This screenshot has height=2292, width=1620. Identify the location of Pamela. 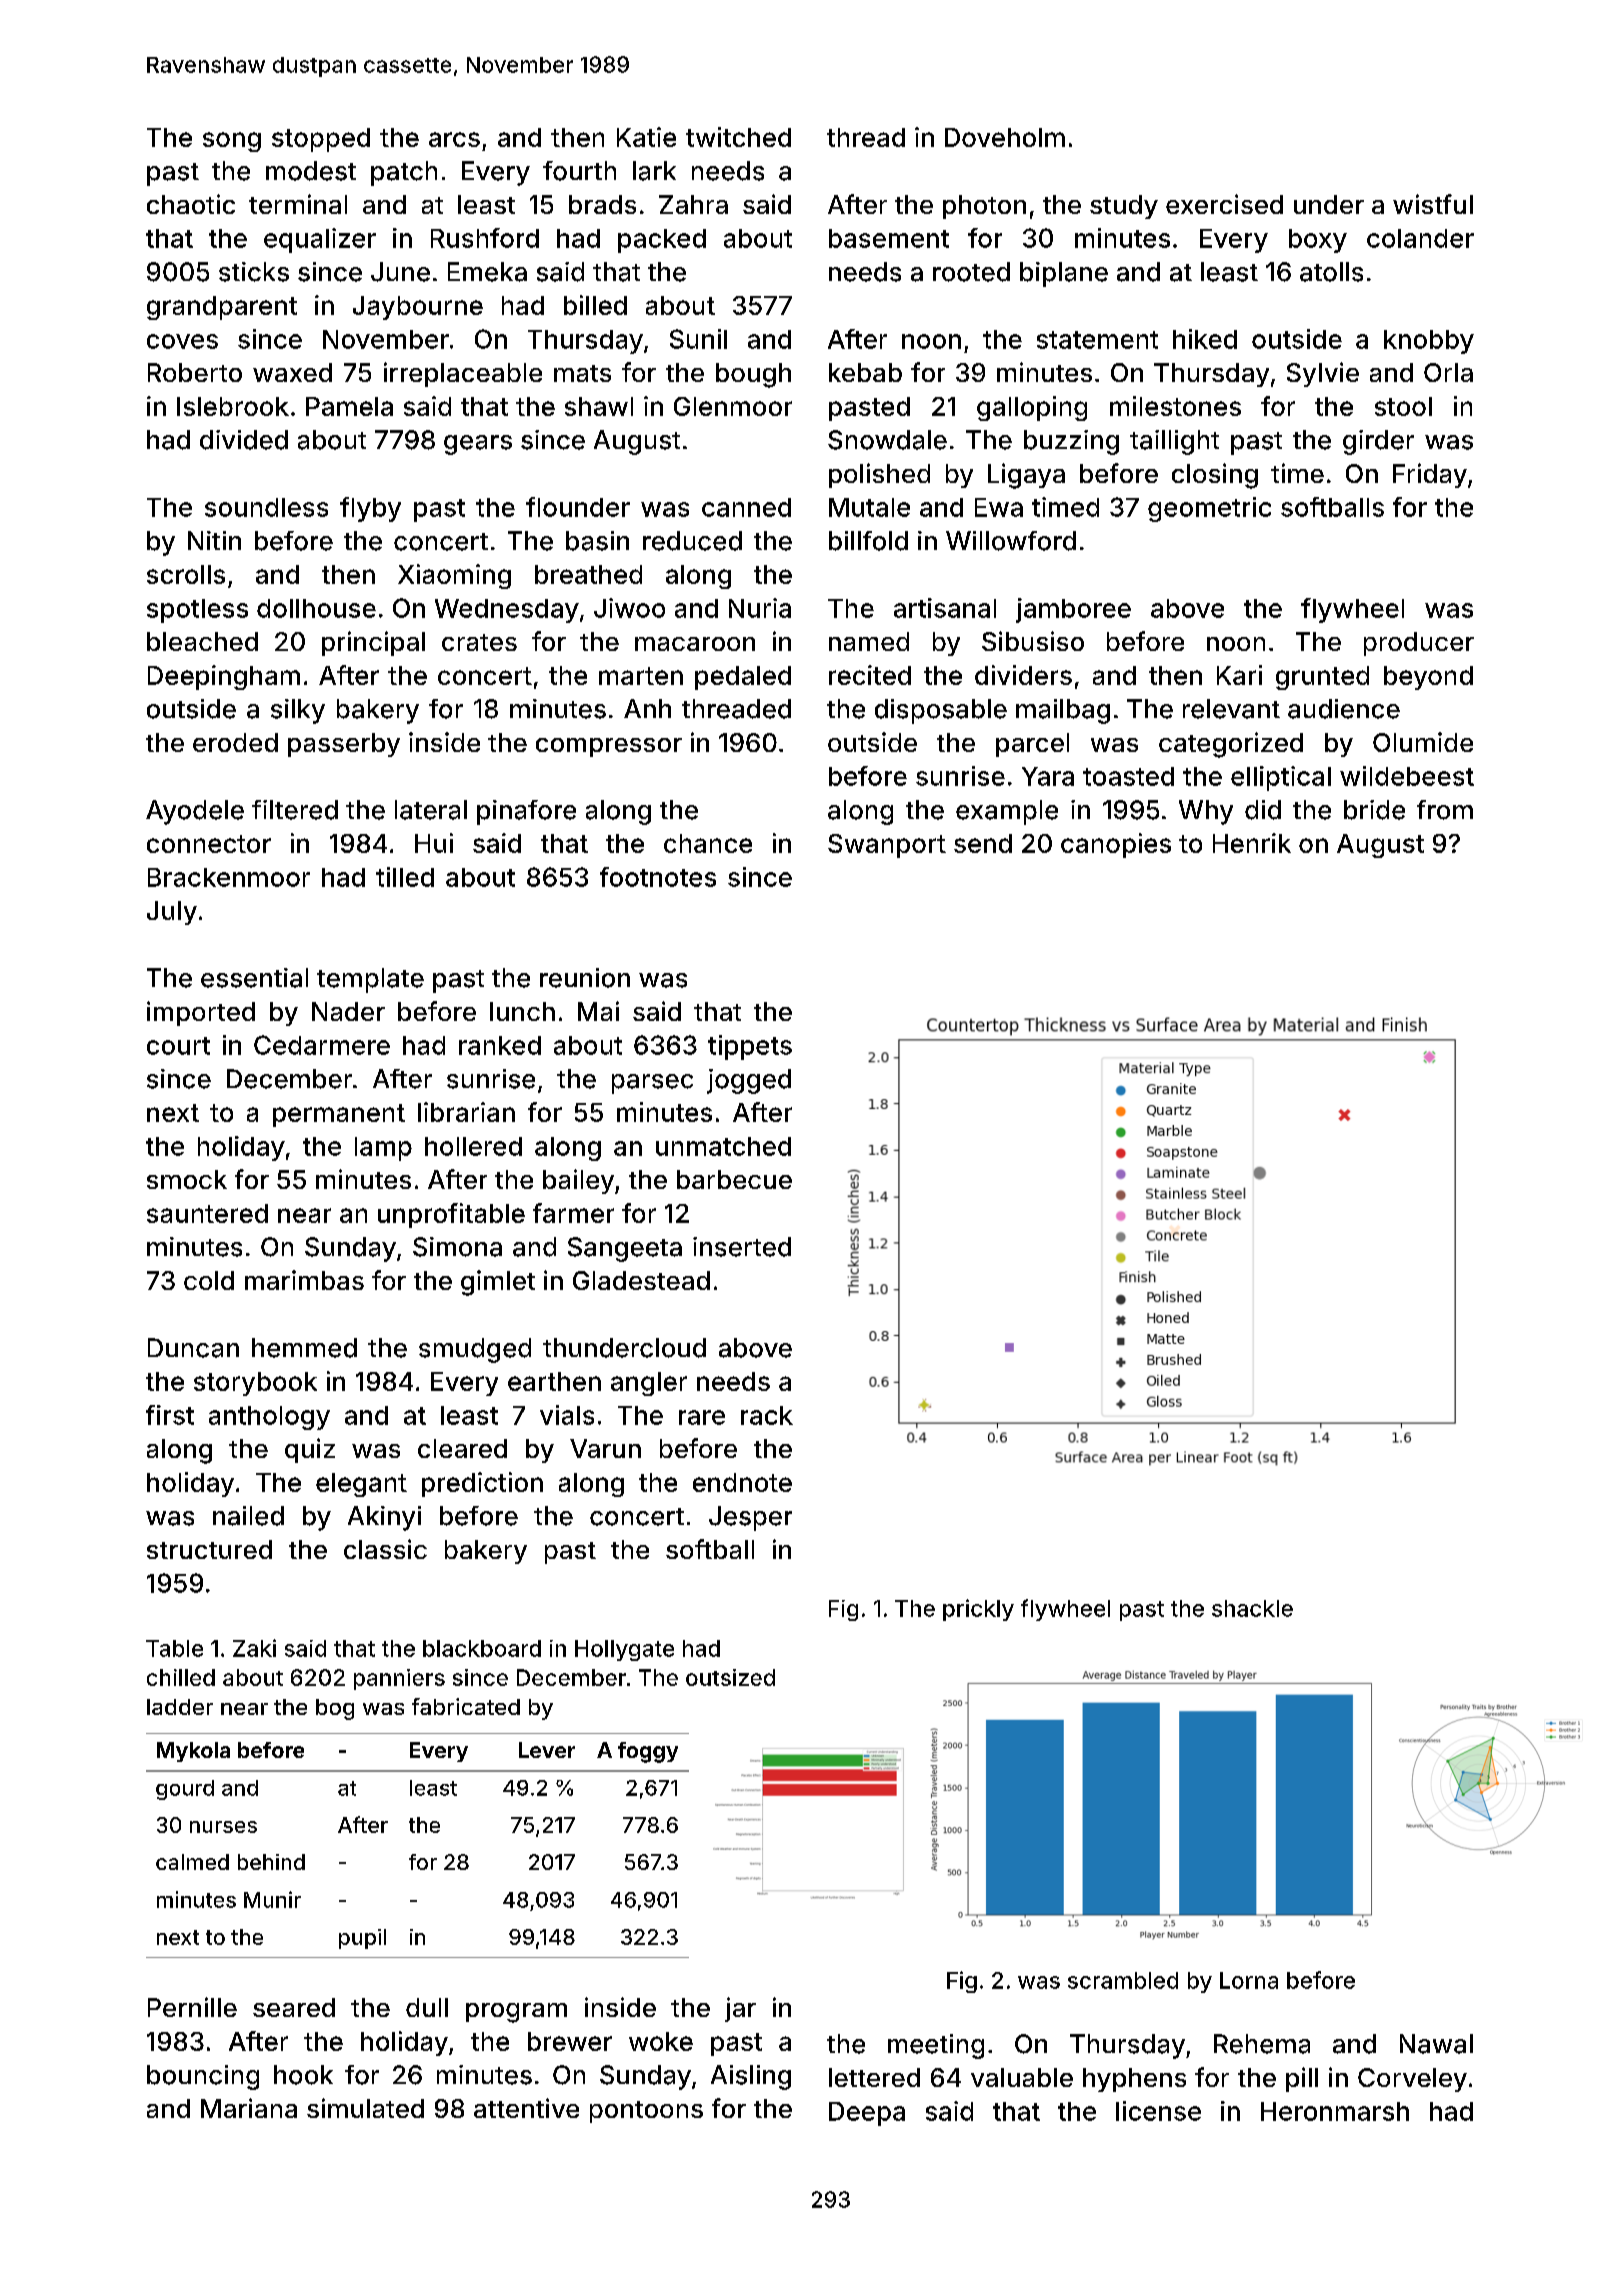
(349, 406).
